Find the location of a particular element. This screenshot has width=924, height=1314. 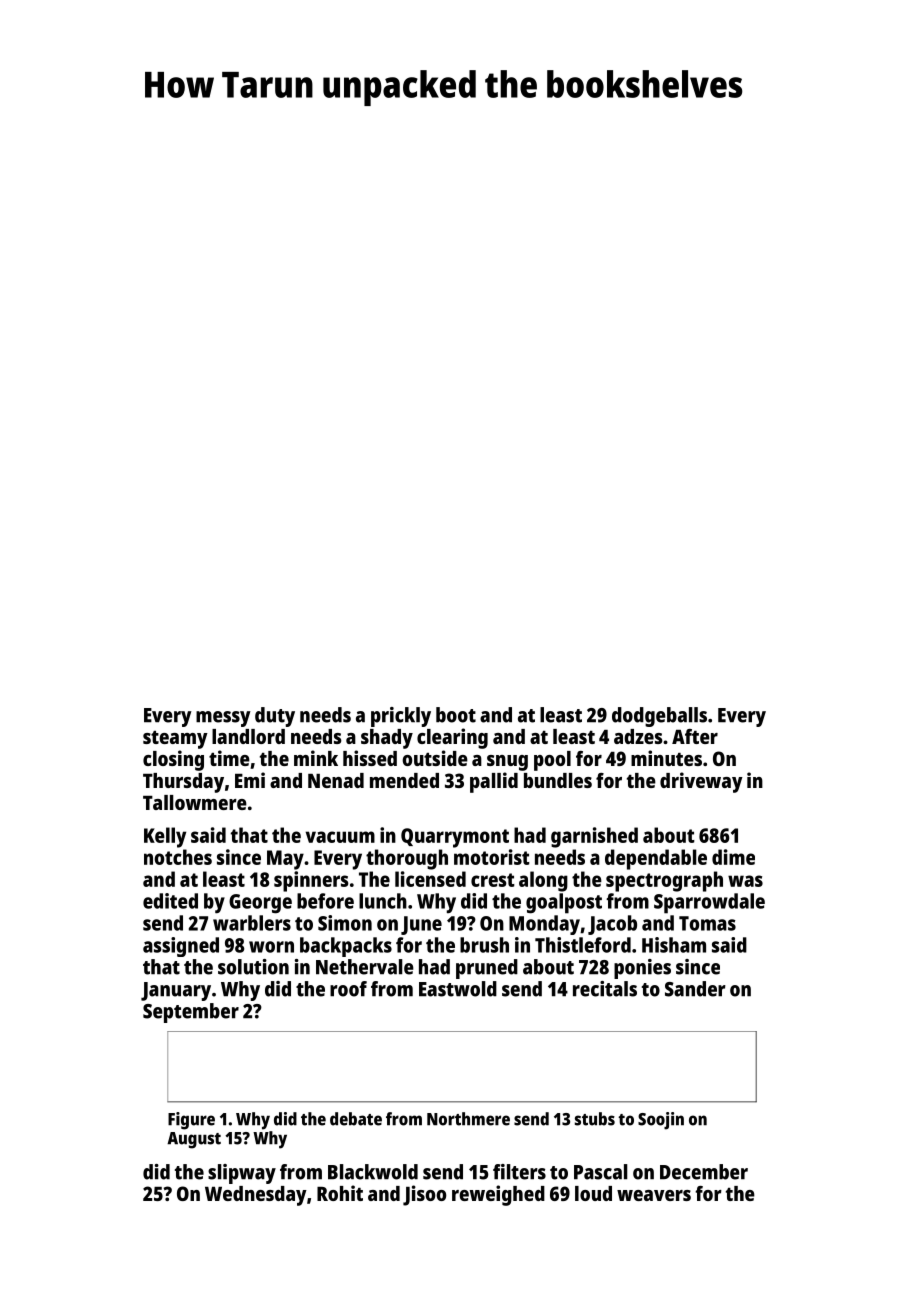

Northmere is located at coordinates (468, 1119).
